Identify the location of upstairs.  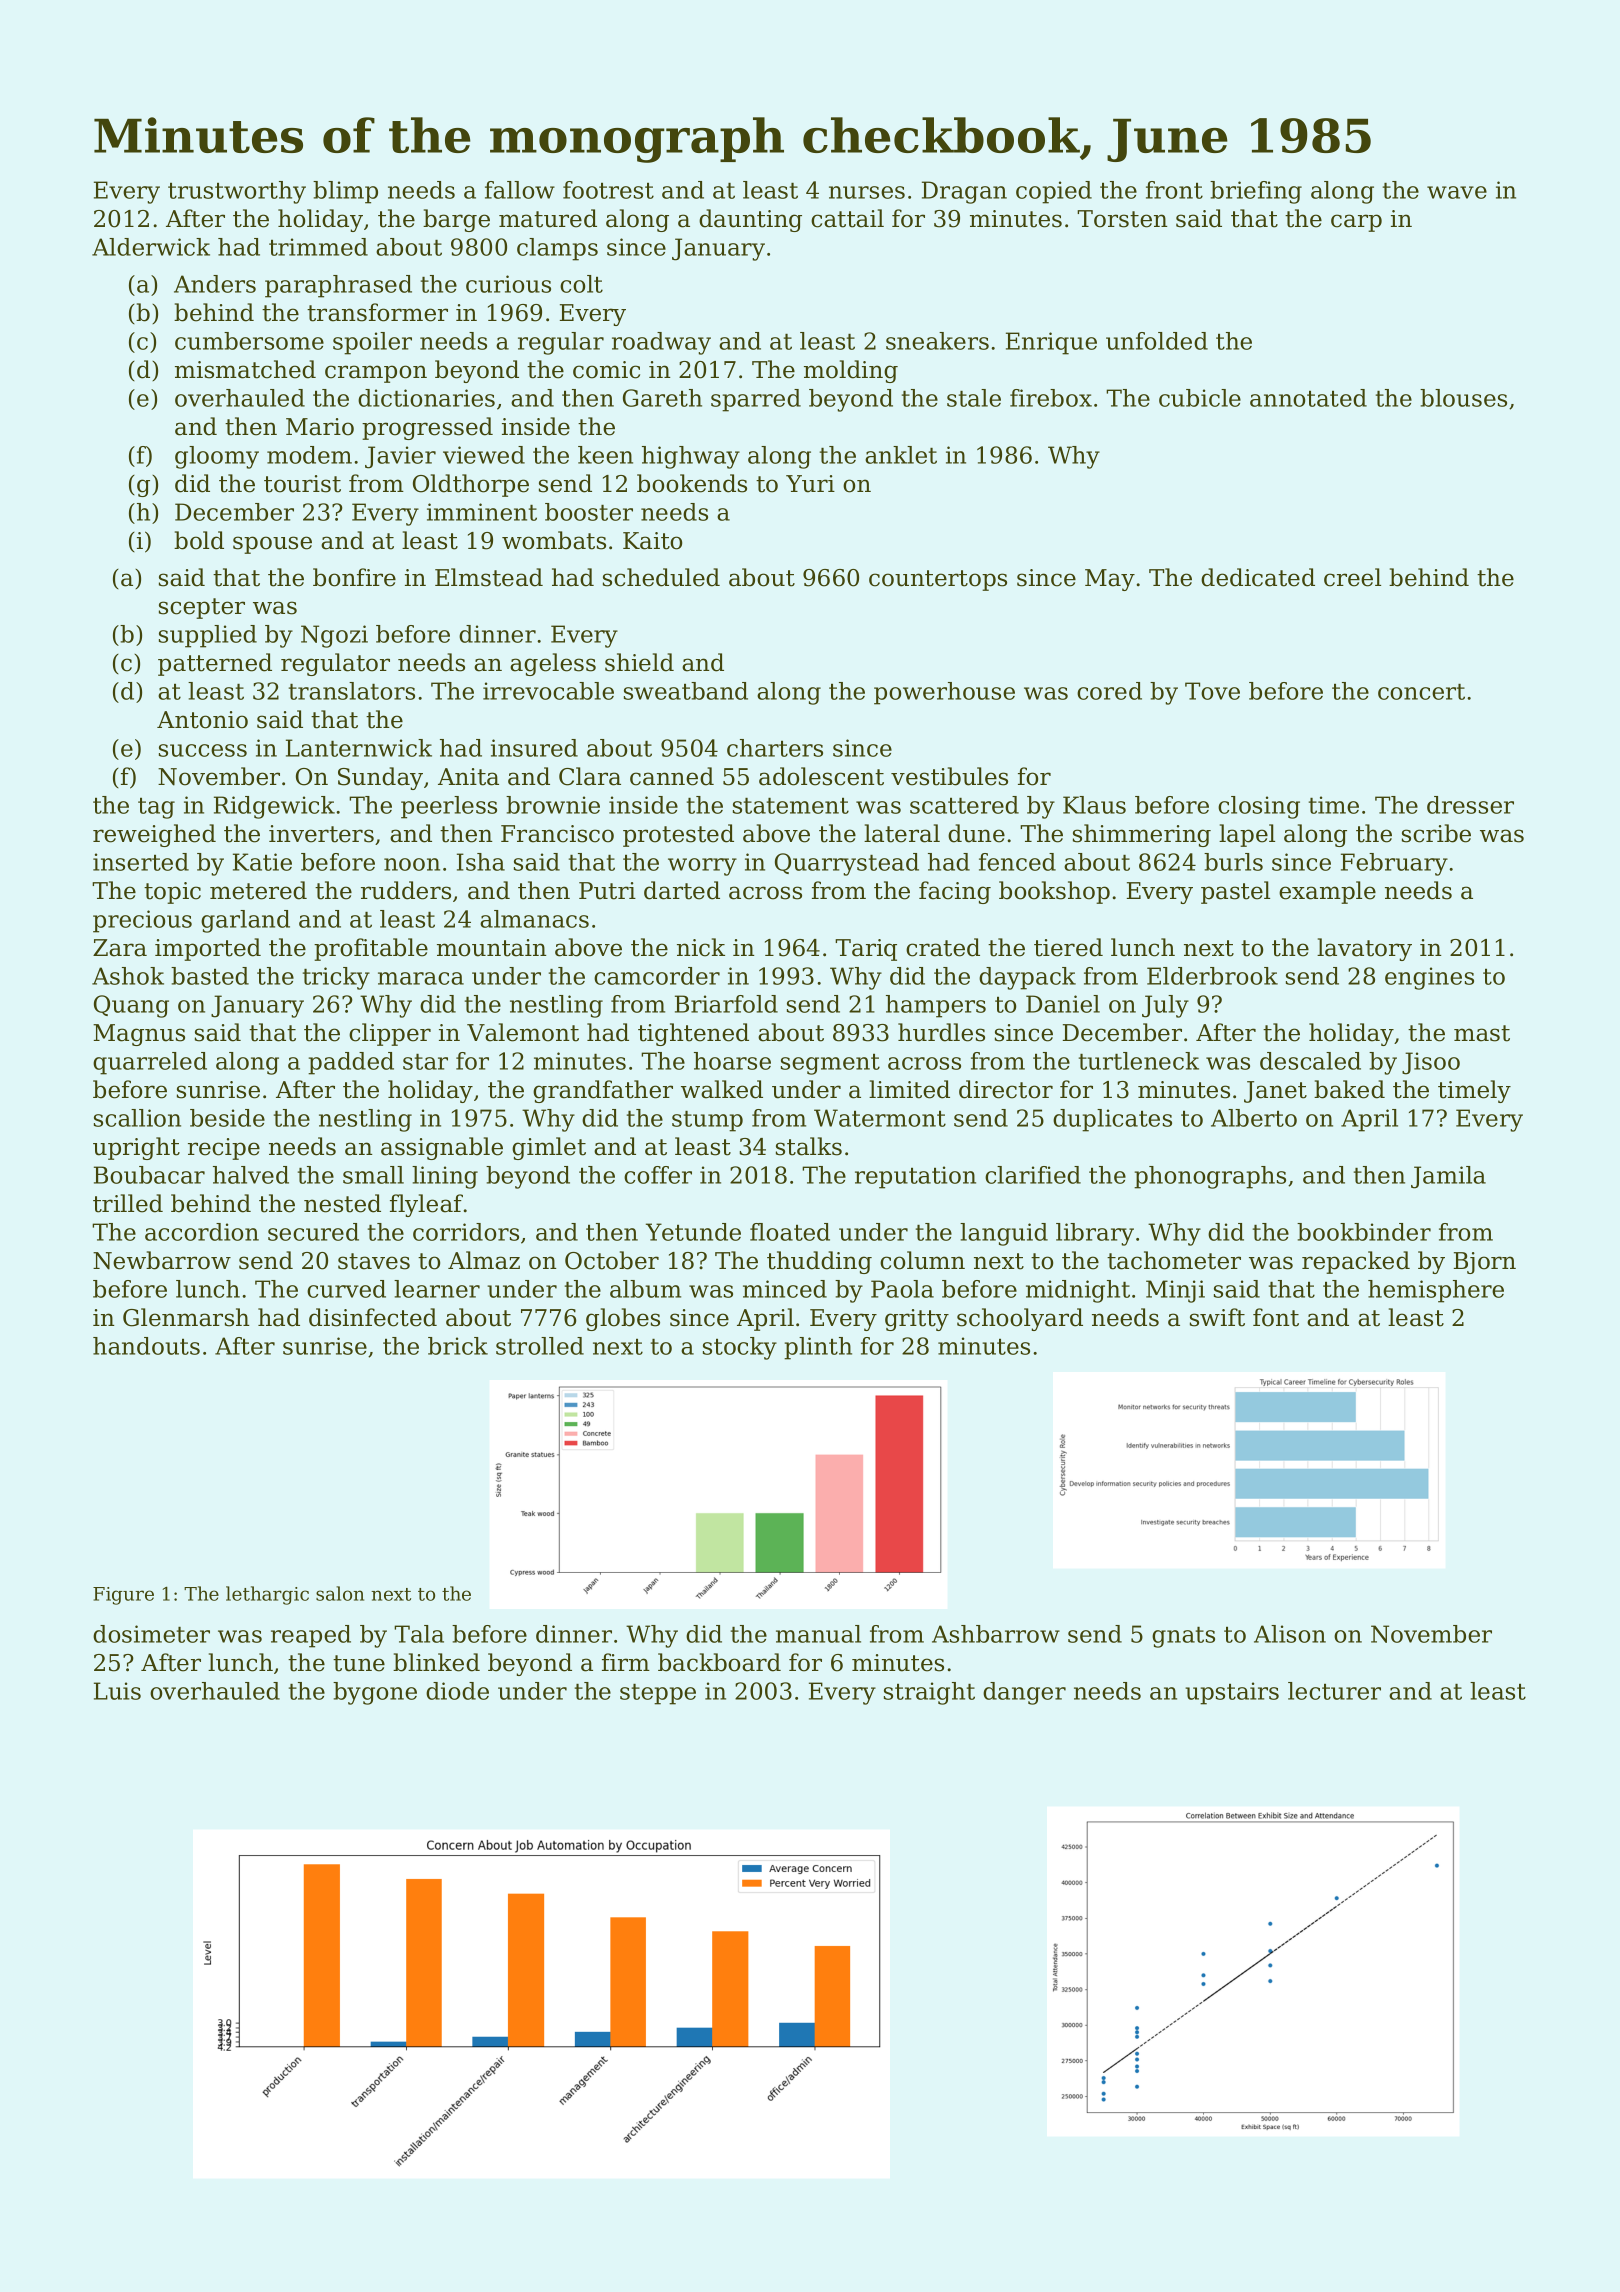
(1232, 1693).
